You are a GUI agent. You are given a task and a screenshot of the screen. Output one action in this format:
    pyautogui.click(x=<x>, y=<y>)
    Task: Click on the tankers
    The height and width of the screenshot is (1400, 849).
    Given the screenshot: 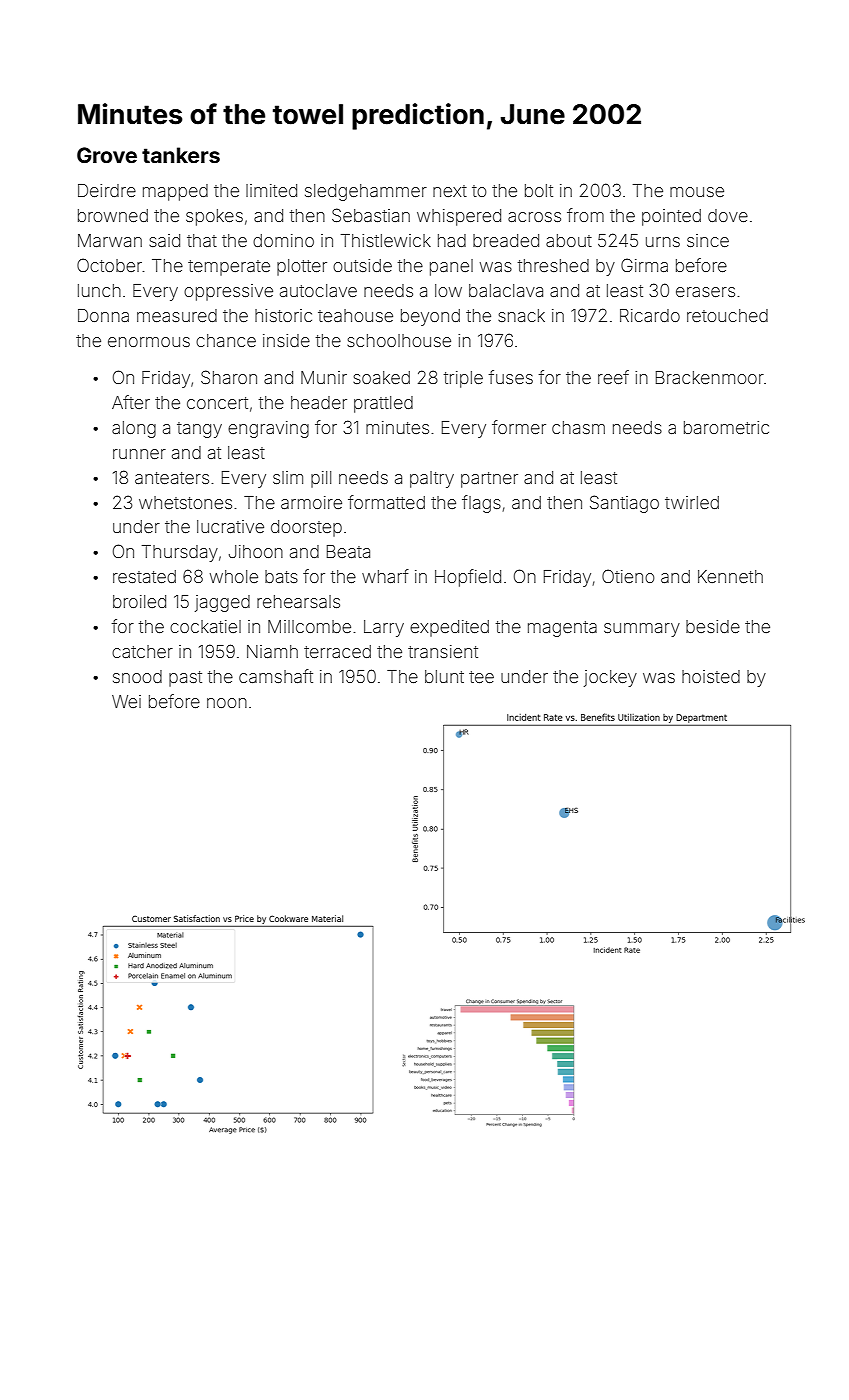 What is the action you would take?
    pyautogui.click(x=181, y=155)
